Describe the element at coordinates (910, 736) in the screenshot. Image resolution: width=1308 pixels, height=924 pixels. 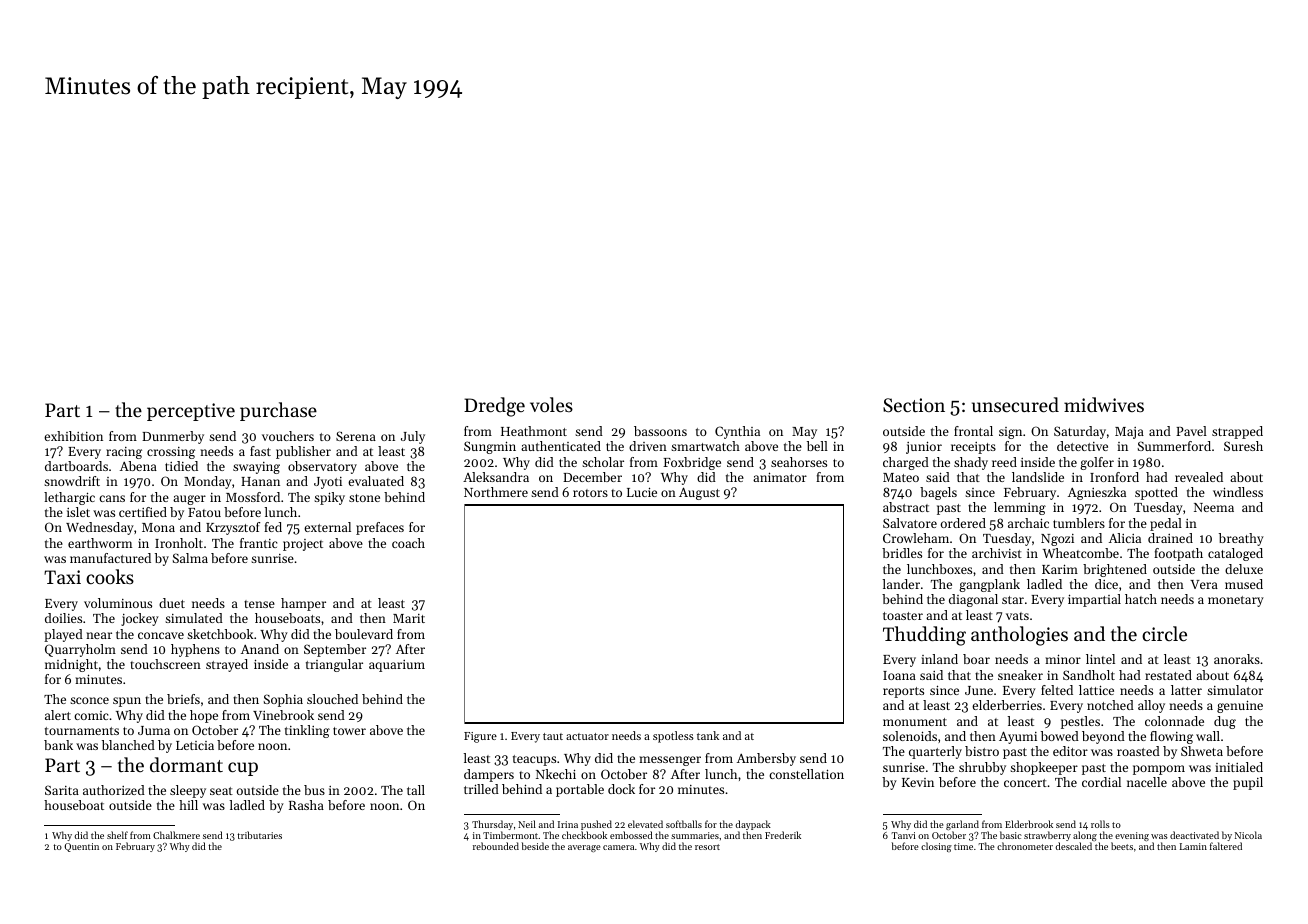
I see `solenoids` at that location.
